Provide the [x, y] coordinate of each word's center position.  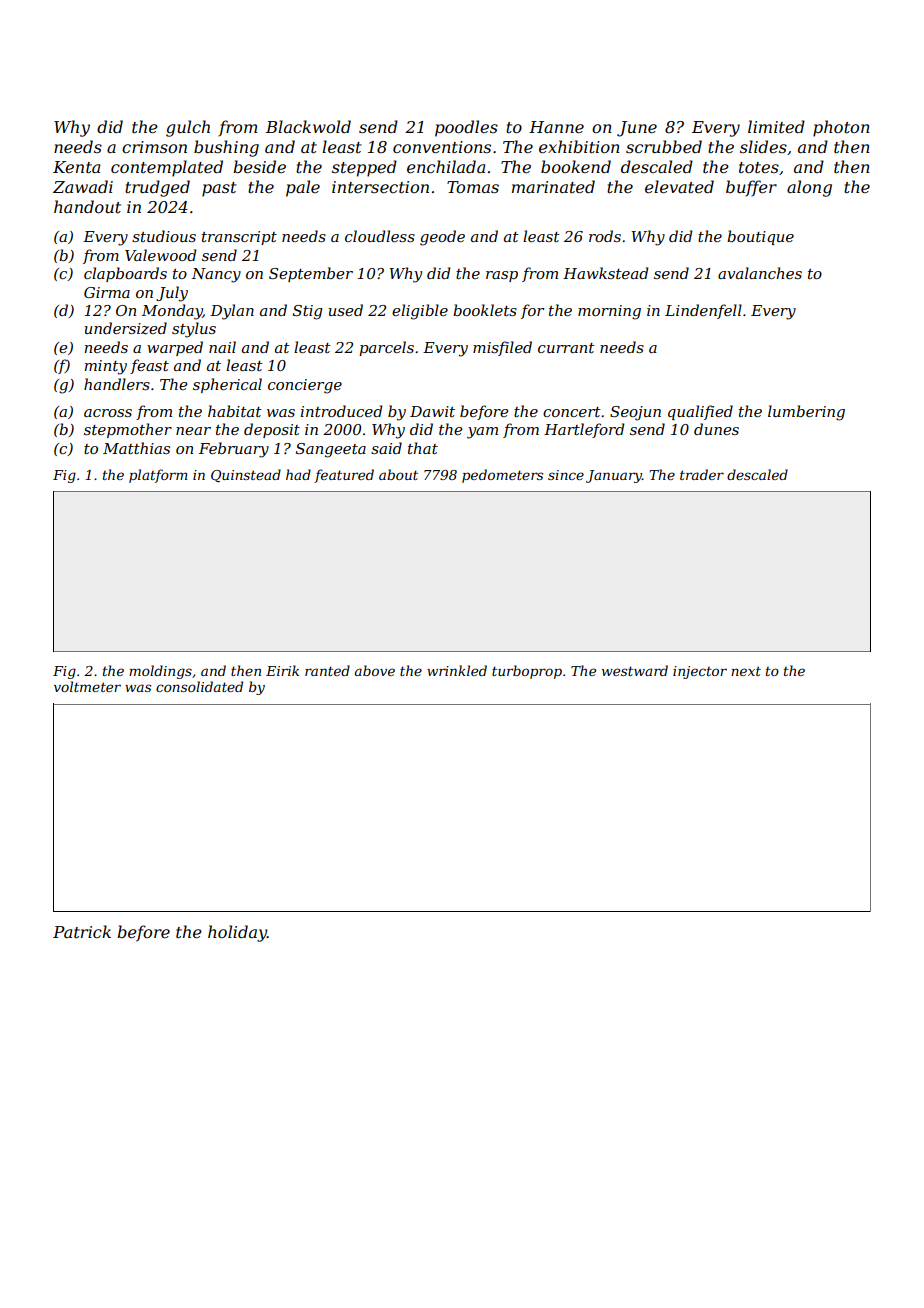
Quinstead [246, 475]
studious [164, 236]
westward [635, 670]
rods [605, 236]
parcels [386, 348]
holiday [237, 933]
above [375, 670]
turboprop [527, 672]
